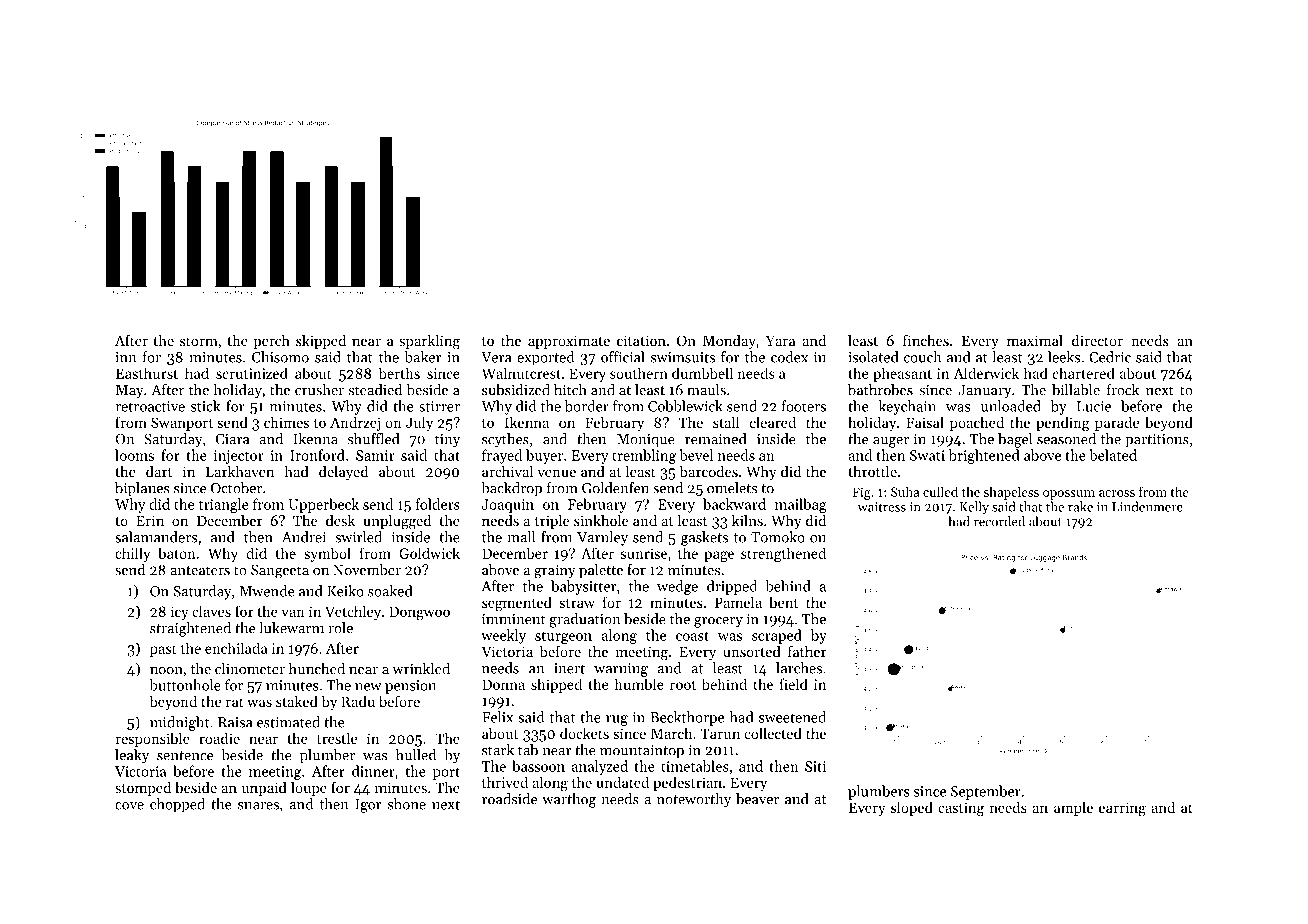 The height and width of the screenshot is (924, 1308). What do you see at coordinates (159, 471) in the screenshot?
I see `dart` at bounding box center [159, 471].
